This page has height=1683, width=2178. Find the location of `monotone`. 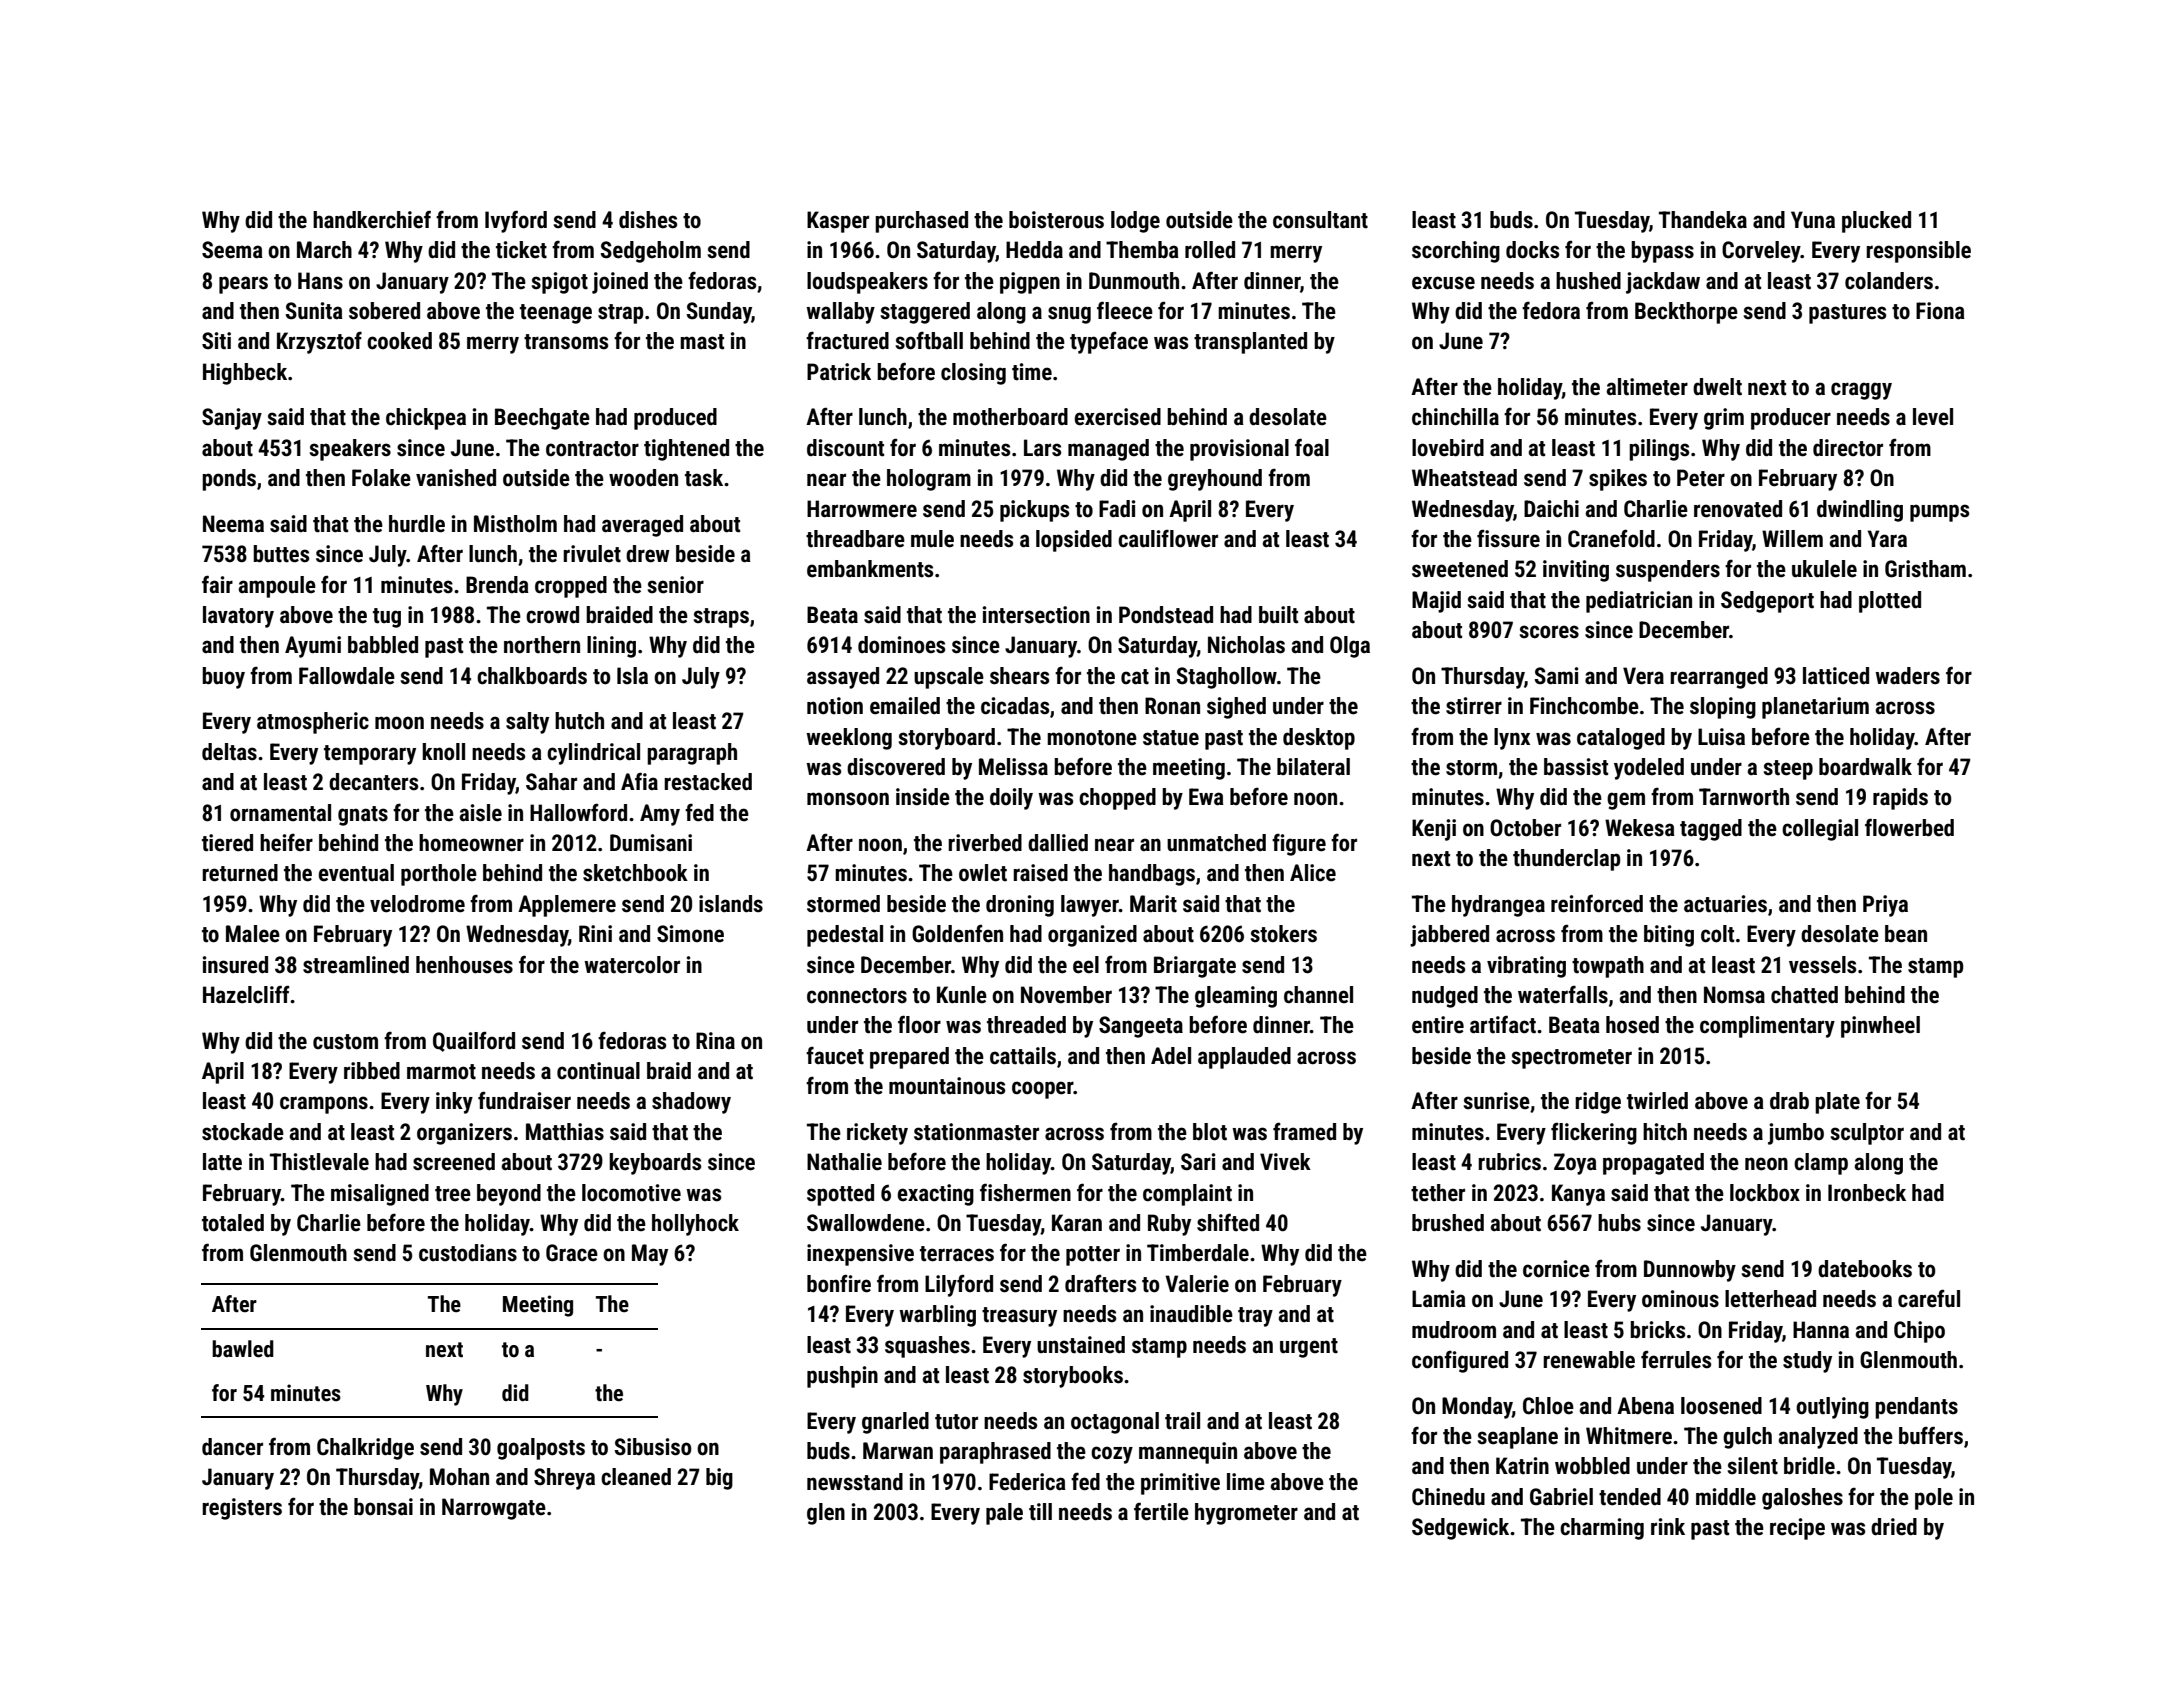

monotone is located at coordinates (1092, 738).
